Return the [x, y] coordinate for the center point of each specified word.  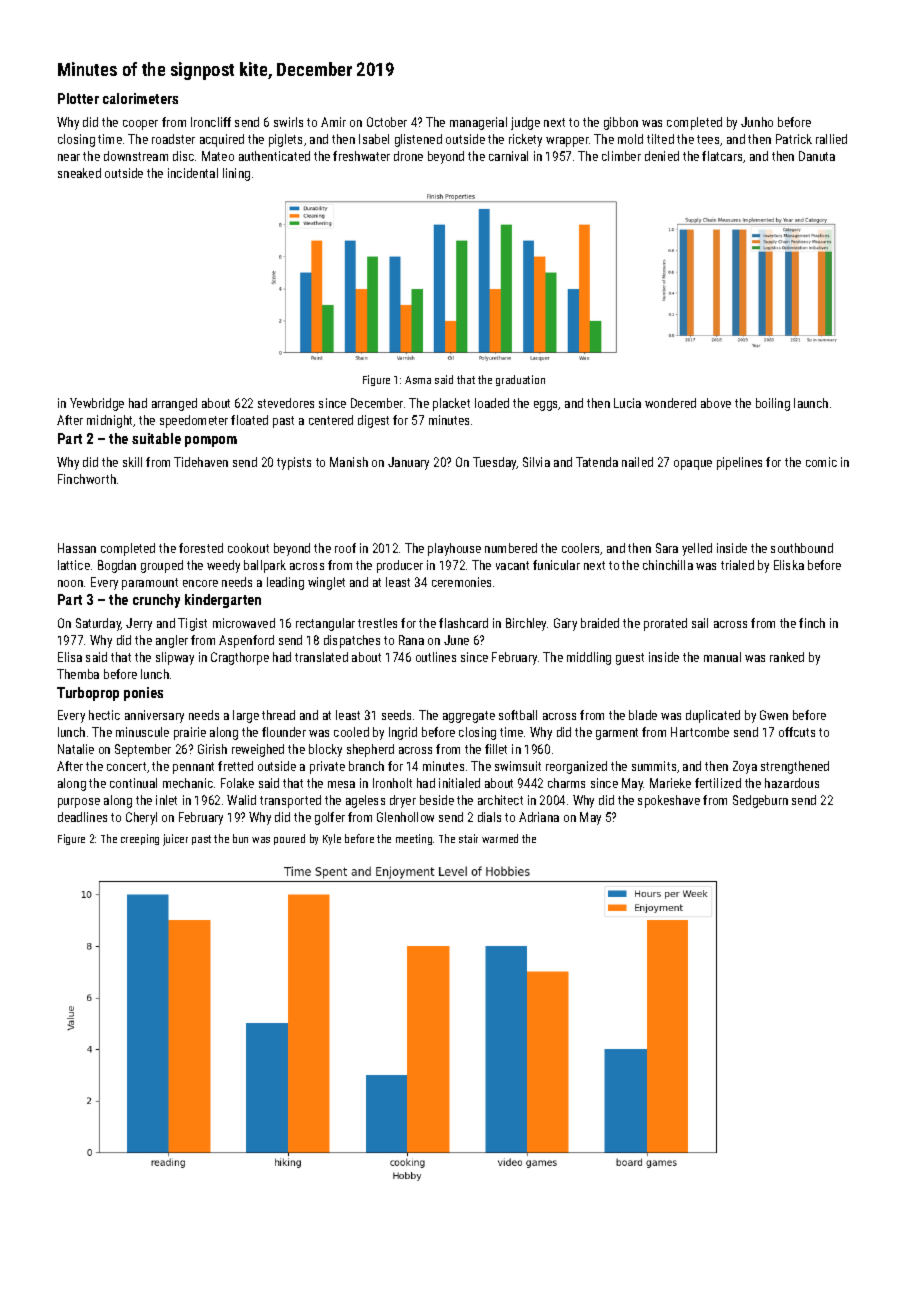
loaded [492, 403]
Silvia [536, 462]
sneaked [79, 173]
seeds [396, 715]
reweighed [258, 750]
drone [408, 156]
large [246, 716]
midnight [109, 421]
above [716, 403]
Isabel [374, 139]
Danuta [817, 156]
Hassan [77, 548]
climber [621, 156]
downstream [136, 156]
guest [630, 659]
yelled [697, 549]
